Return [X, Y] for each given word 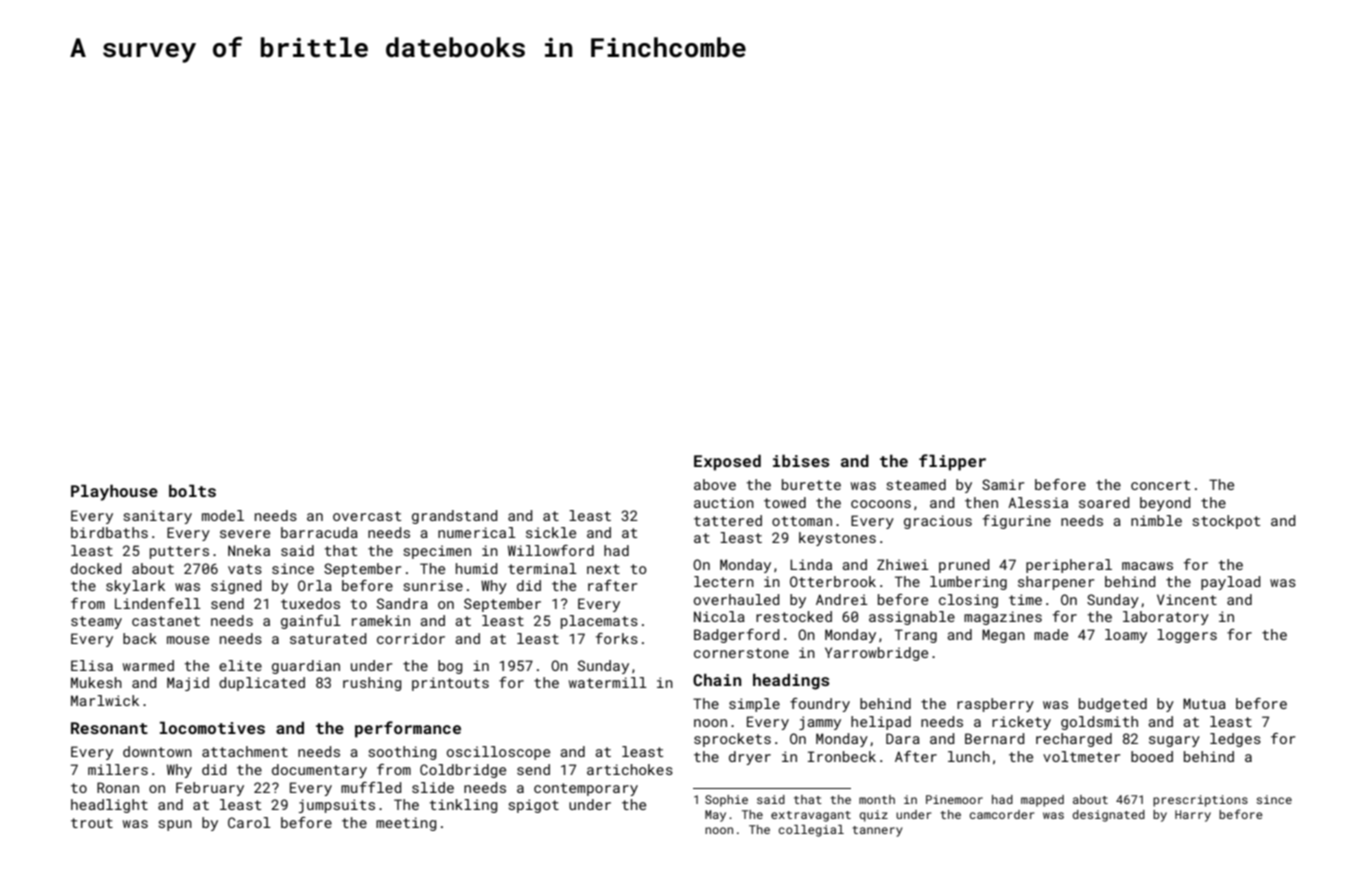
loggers [1187, 636]
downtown [157, 751]
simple [754, 705]
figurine [1017, 522]
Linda [811, 564]
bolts [192, 490]
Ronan [118, 787]
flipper [952, 462]
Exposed [727, 462]
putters [179, 552]
